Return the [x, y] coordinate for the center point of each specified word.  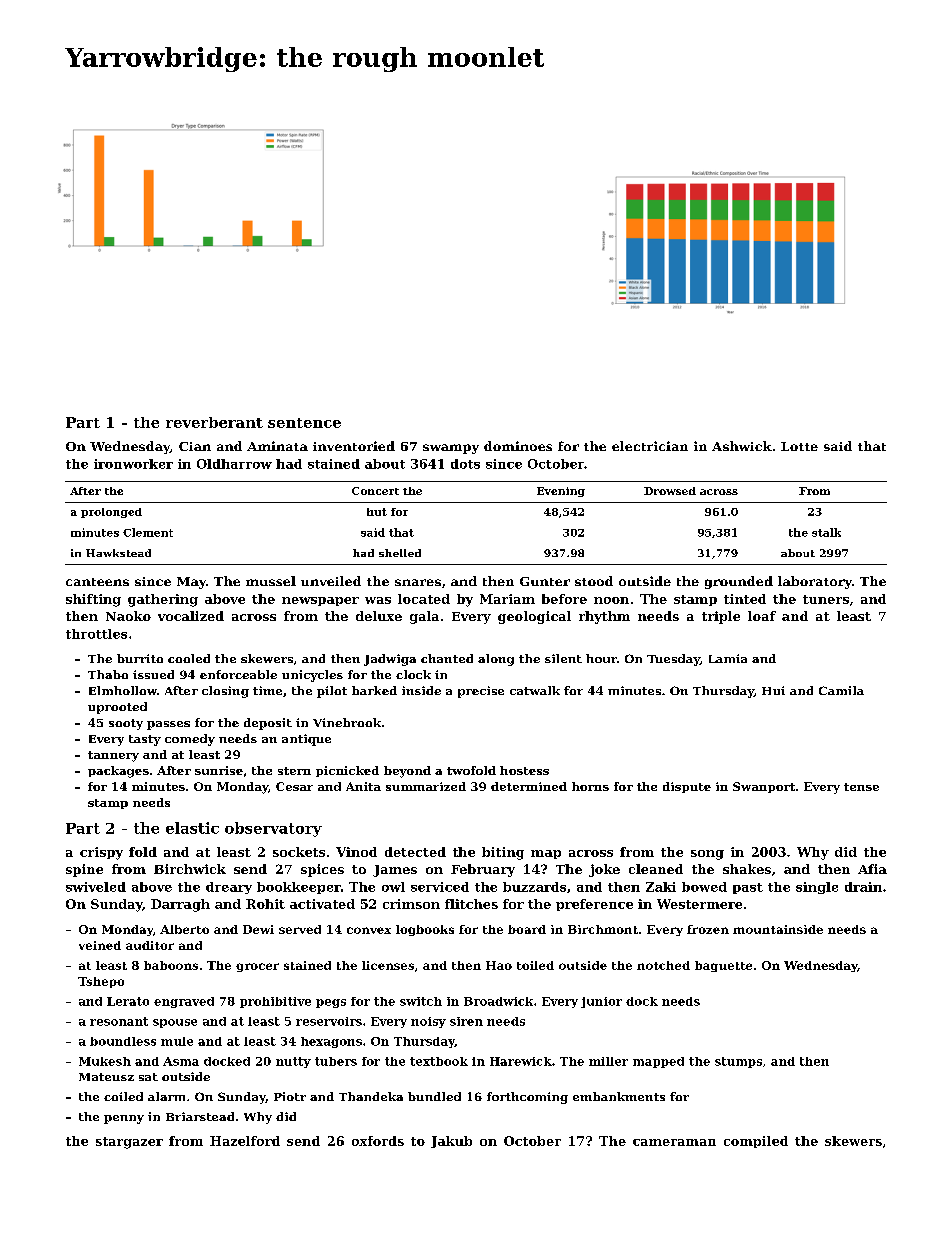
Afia [872, 869]
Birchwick [190, 869]
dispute [687, 787]
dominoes [518, 446]
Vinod [356, 852]
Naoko [128, 616]
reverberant [214, 422]
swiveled [96, 887]
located [424, 599]
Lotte [799, 446]
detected [415, 852]
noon [611, 600]
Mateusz [106, 1077]
